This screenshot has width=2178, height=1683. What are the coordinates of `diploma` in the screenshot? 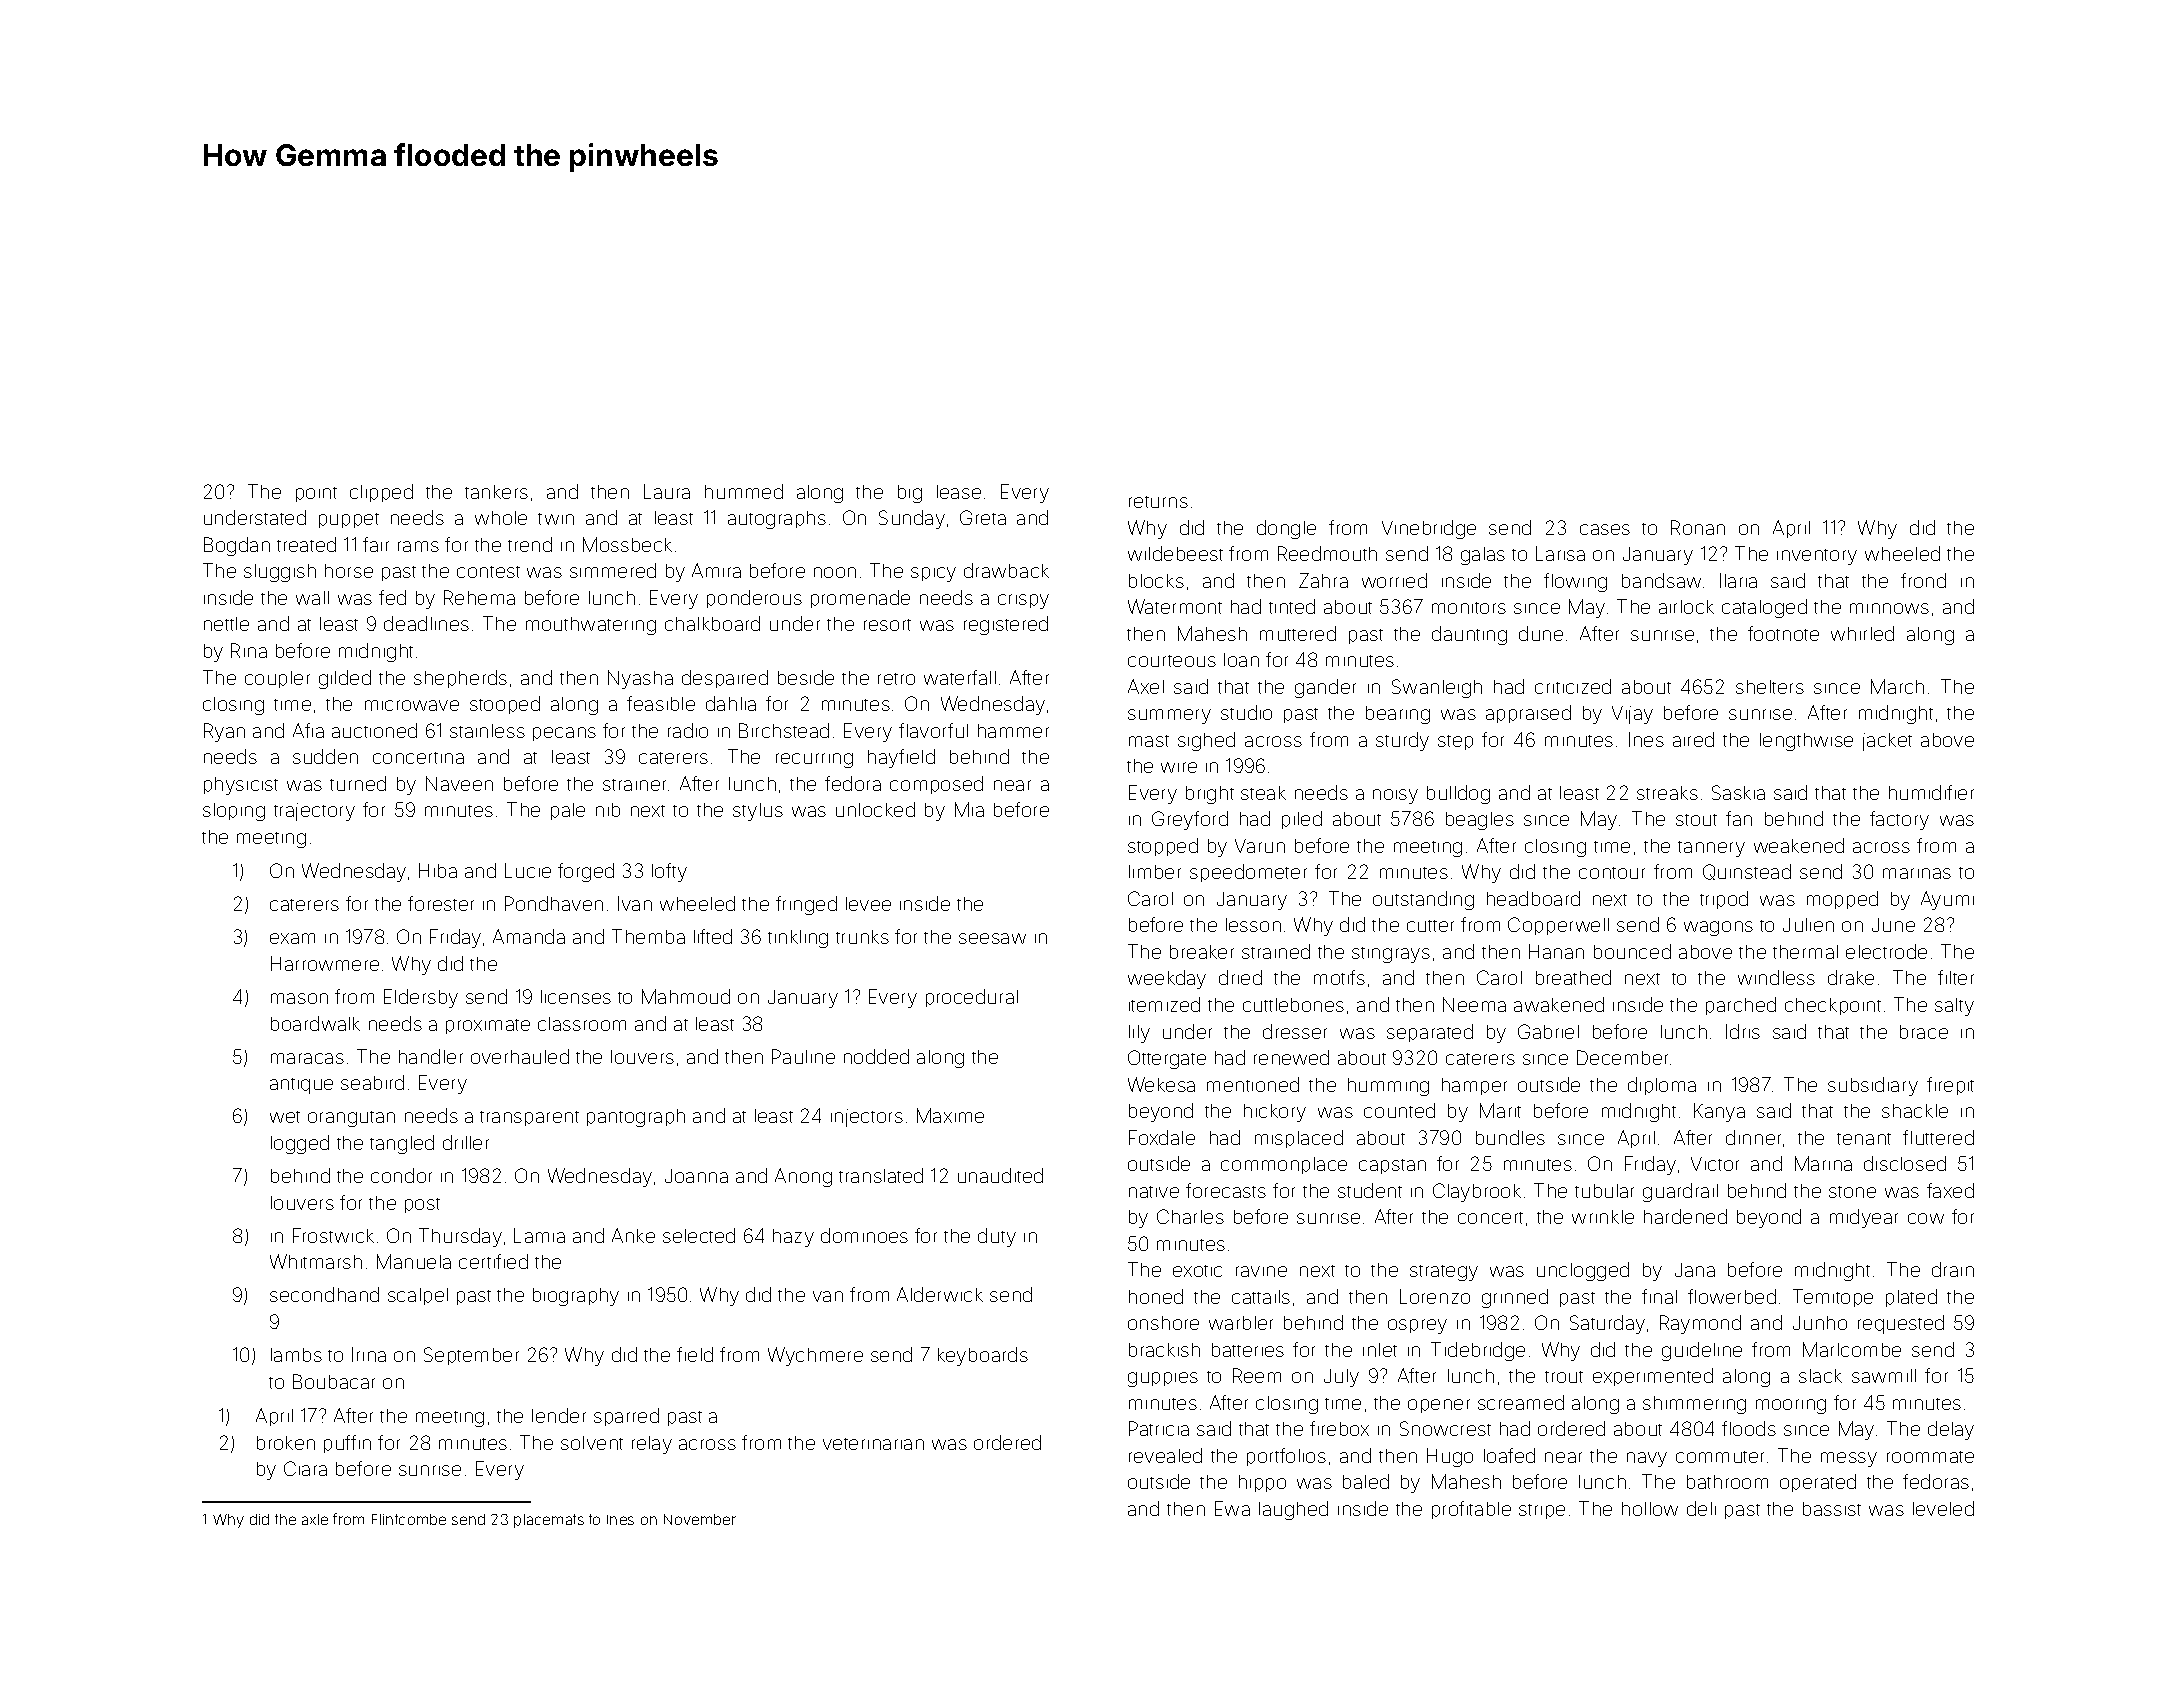 It's located at (1662, 1086).
